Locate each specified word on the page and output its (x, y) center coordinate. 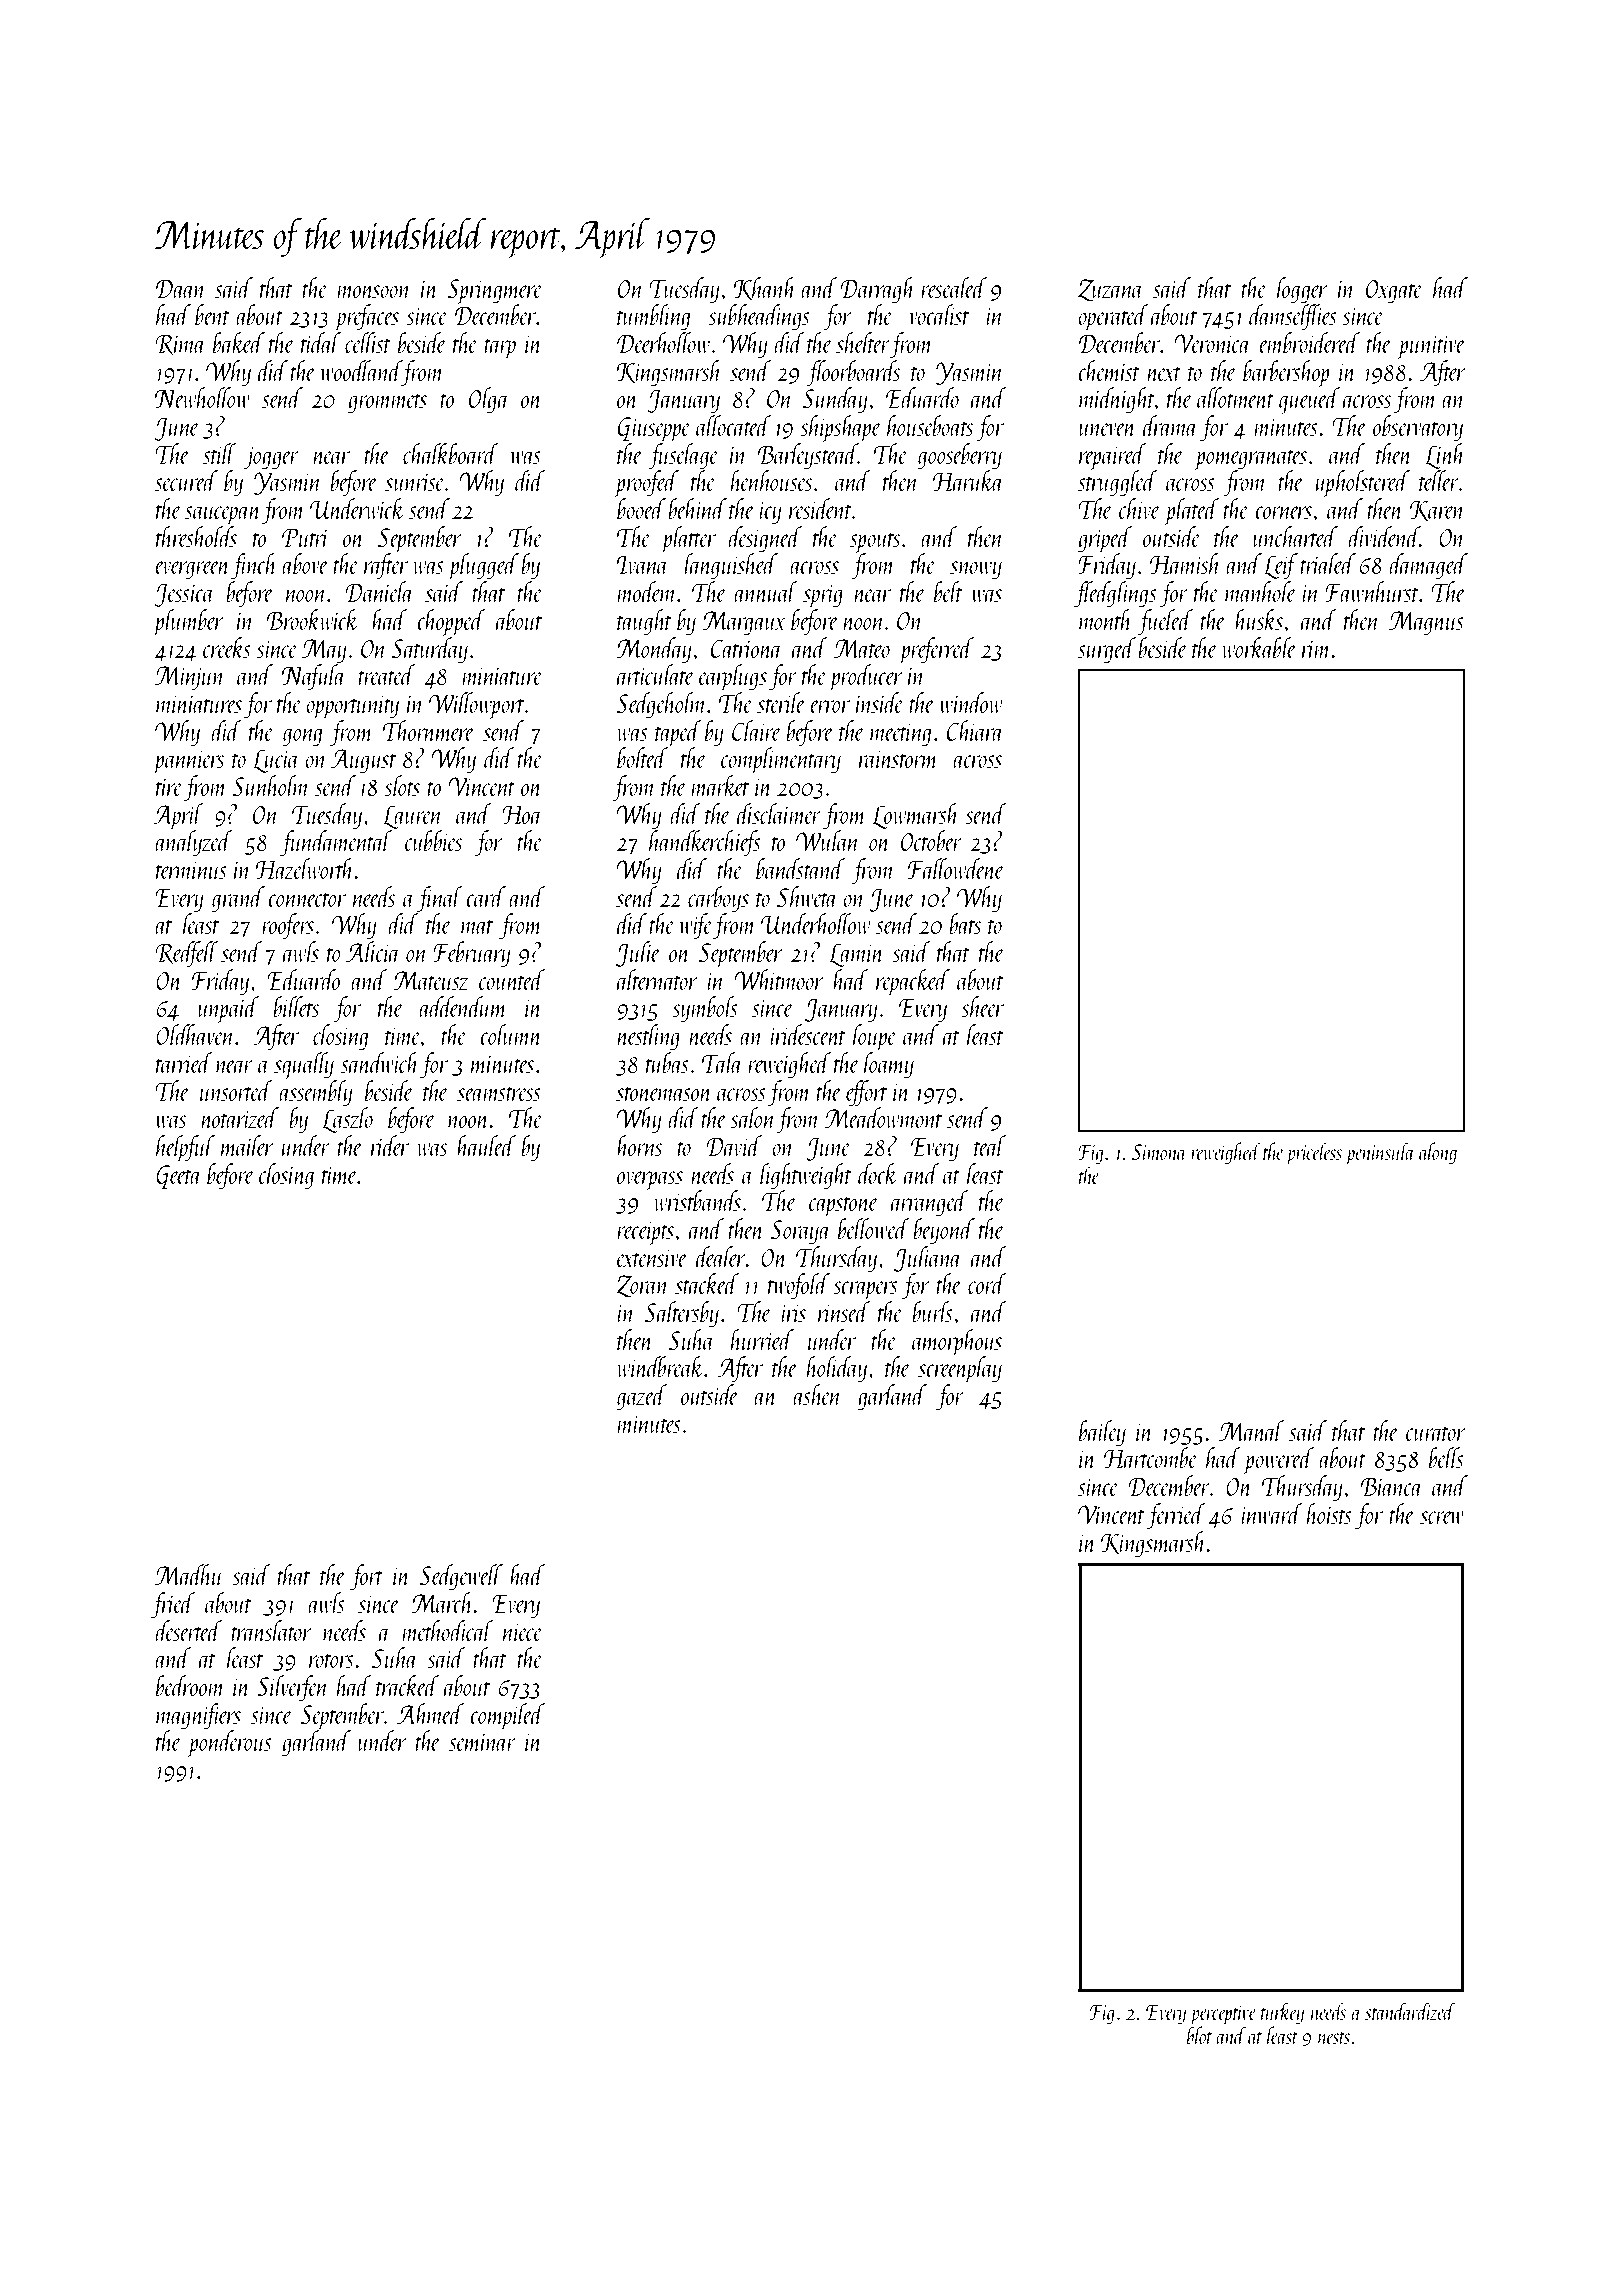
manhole (1260, 591)
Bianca (1391, 1486)
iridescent (808, 1034)
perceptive (1223, 2015)
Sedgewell (461, 1577)
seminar (482, 1742)
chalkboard (451, 453)
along (1438, 1153)
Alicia (373, 951)
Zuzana (1111, 290)
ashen (817, 1394)
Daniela (379, 591)
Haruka (968, 480)
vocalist (939, 314)
